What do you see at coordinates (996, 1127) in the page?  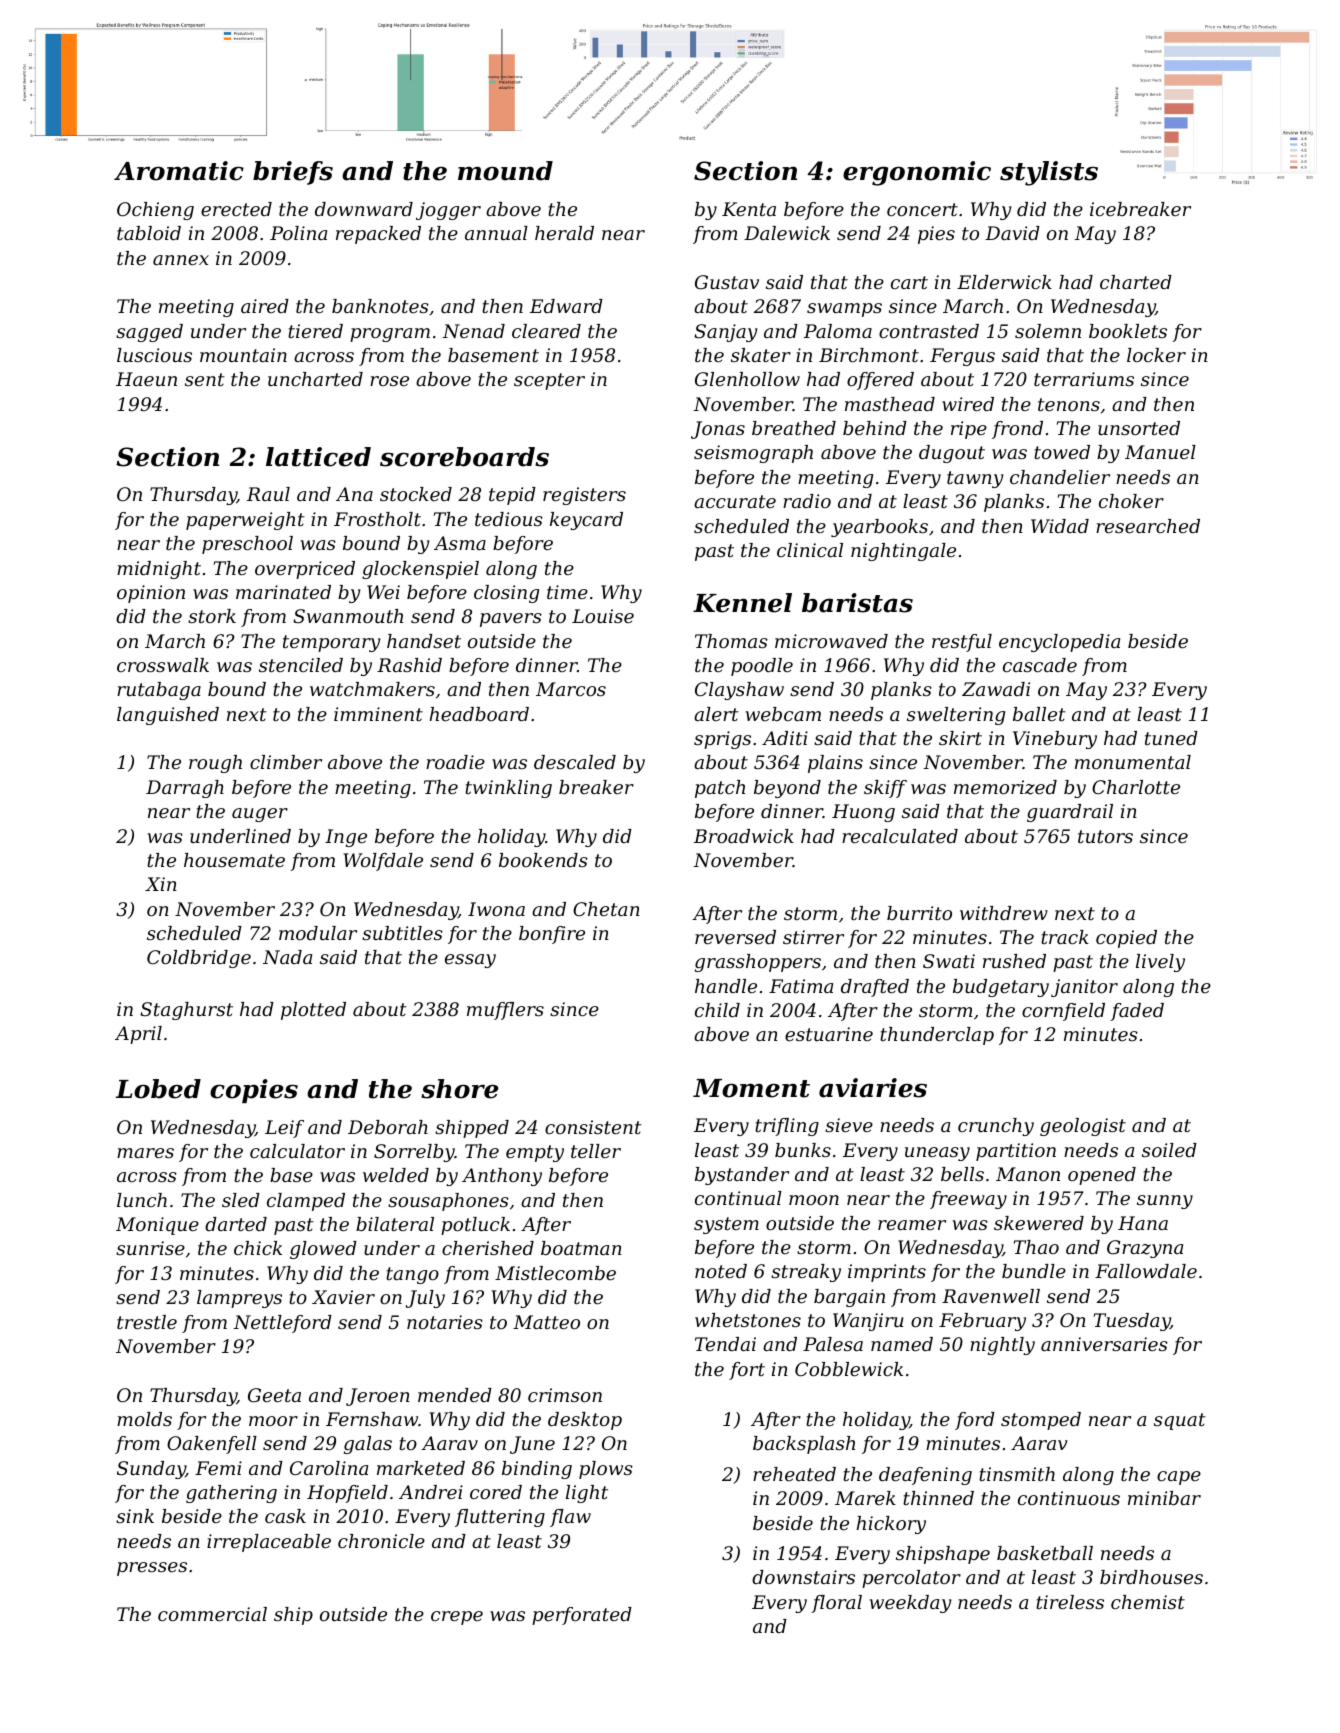 I see `crunchy` at bounding box center [996, 1127].
